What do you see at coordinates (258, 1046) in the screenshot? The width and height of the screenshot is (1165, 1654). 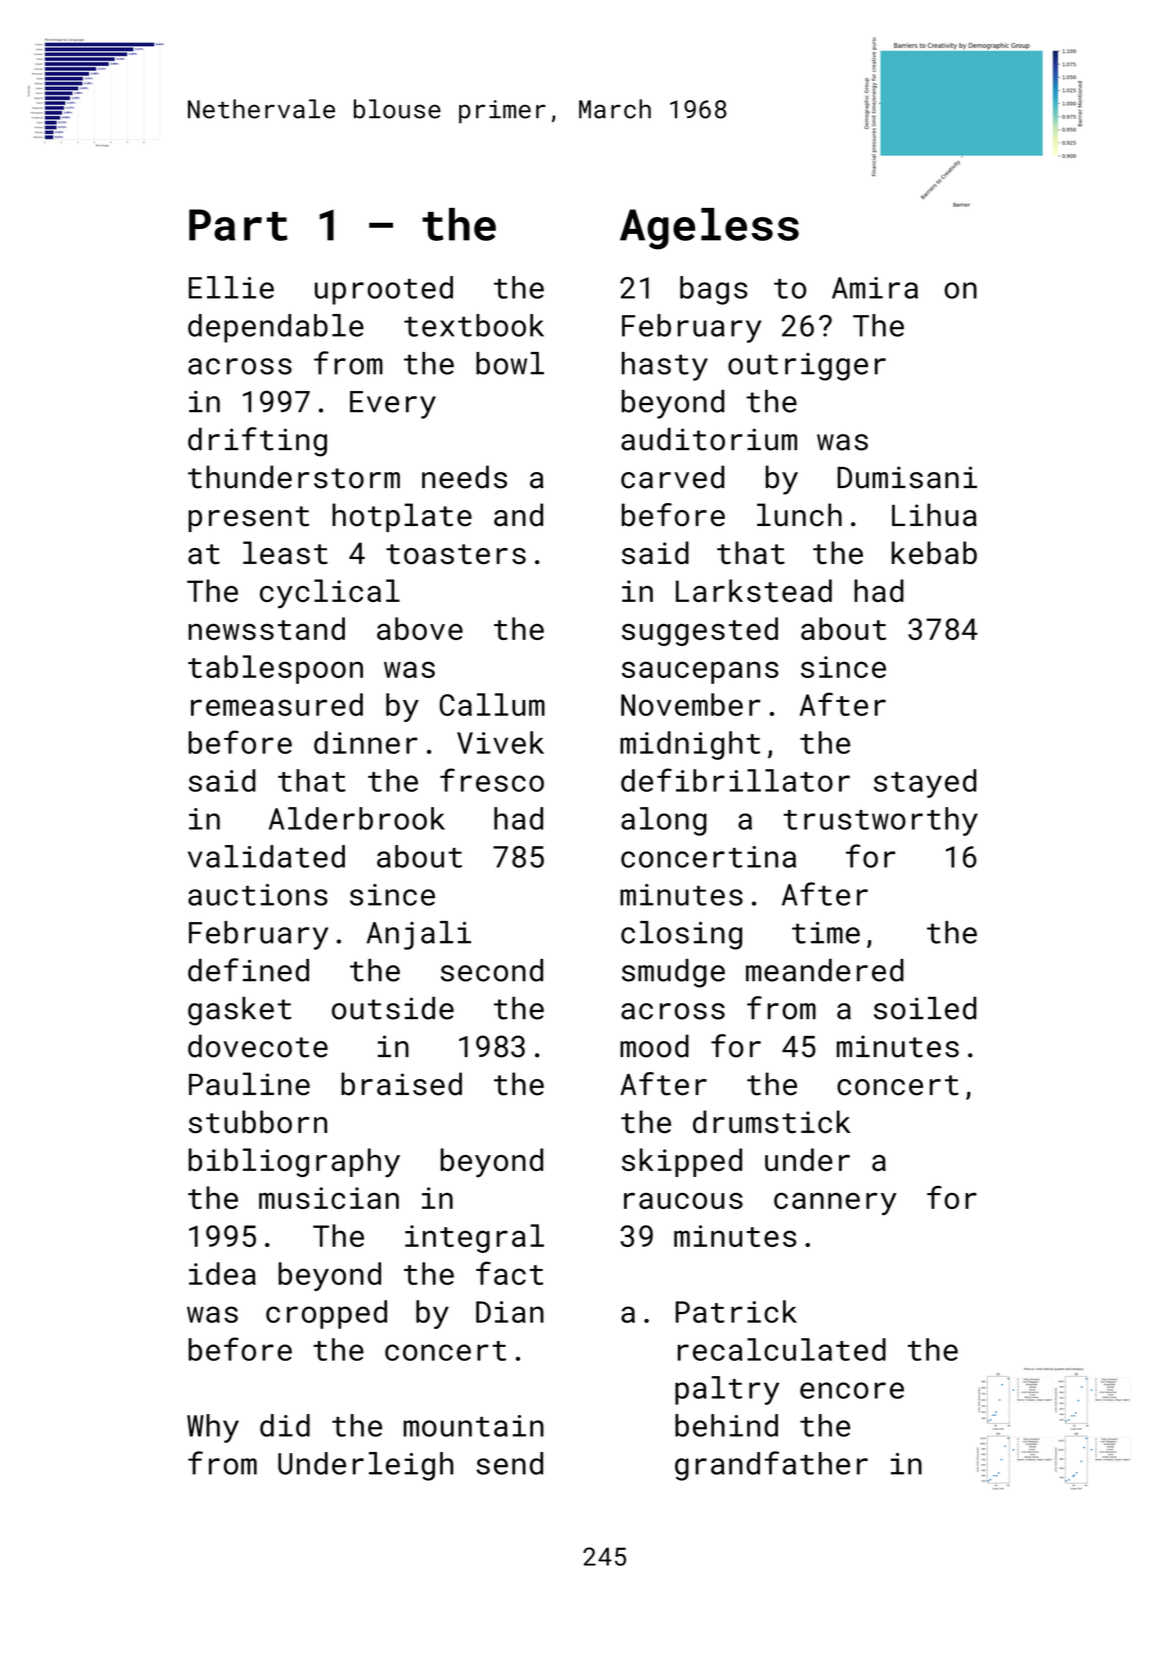 I see `dovecote` at bounding box center [258, 1046].
